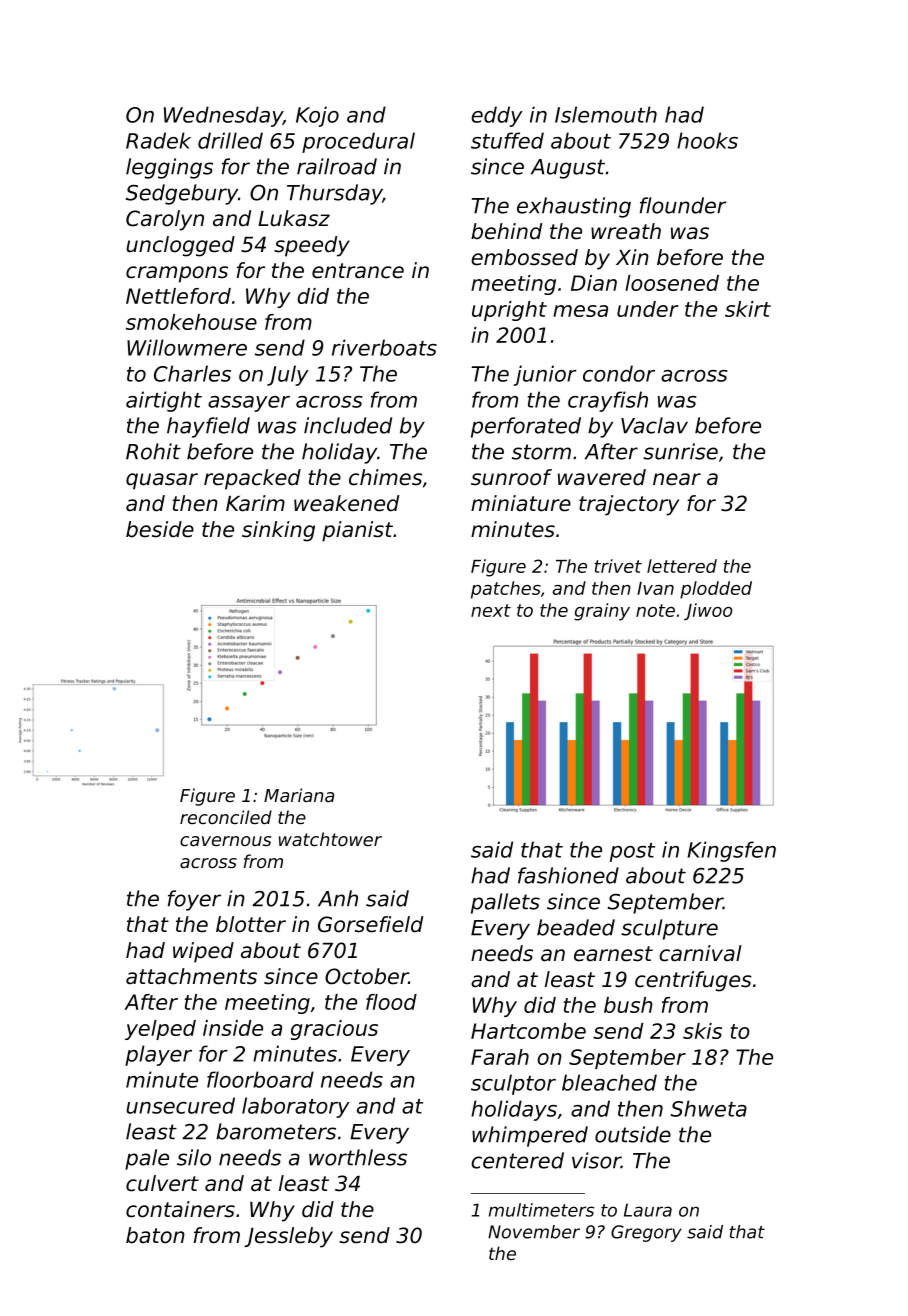  What do you see at coordinates (158, 1055) in the screenshot?
I see `player` at bounding box center [158, 1055].
